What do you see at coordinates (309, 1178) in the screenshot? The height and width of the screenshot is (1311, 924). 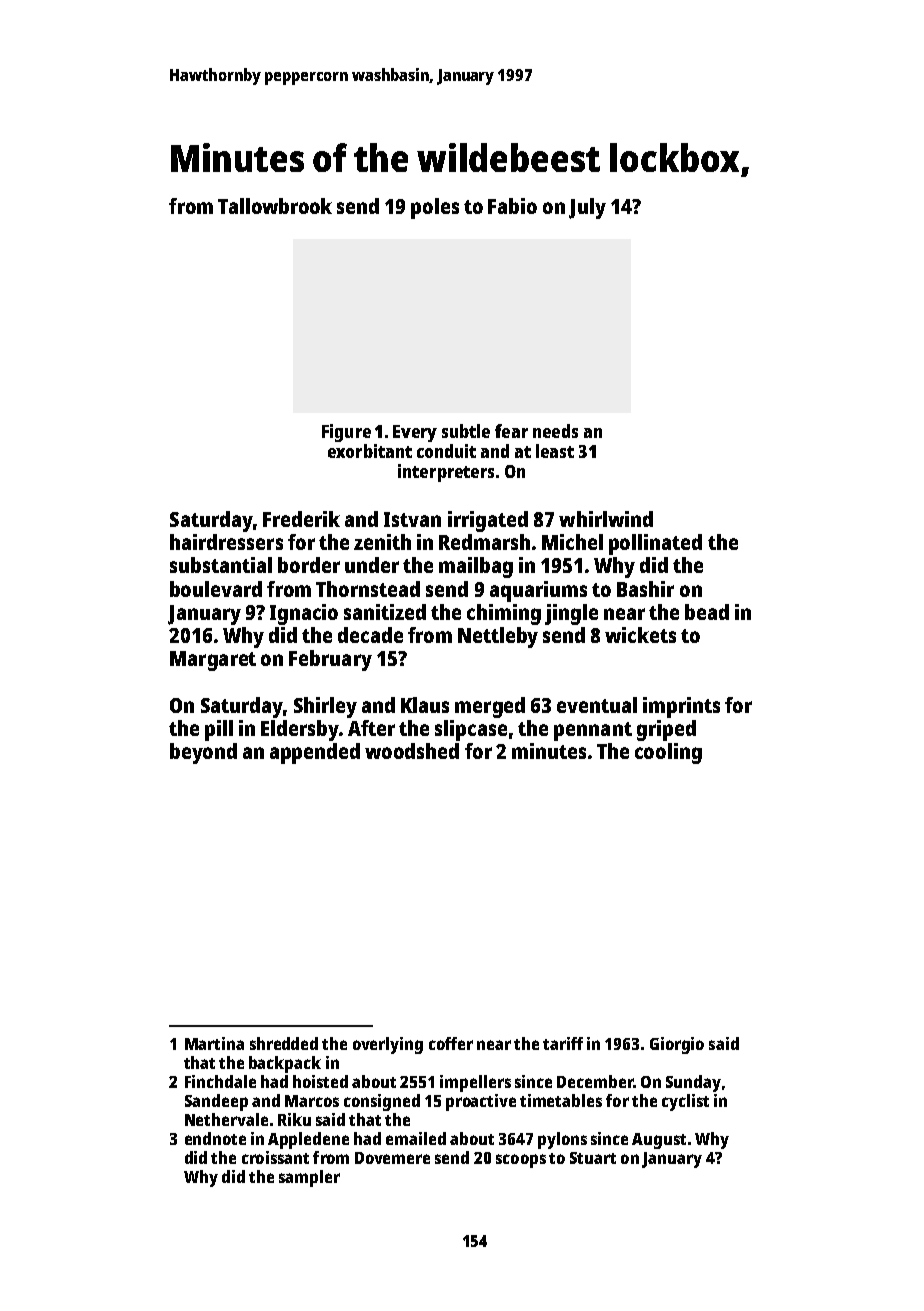 I see `sampler` at bounding box center [309, 1178].
